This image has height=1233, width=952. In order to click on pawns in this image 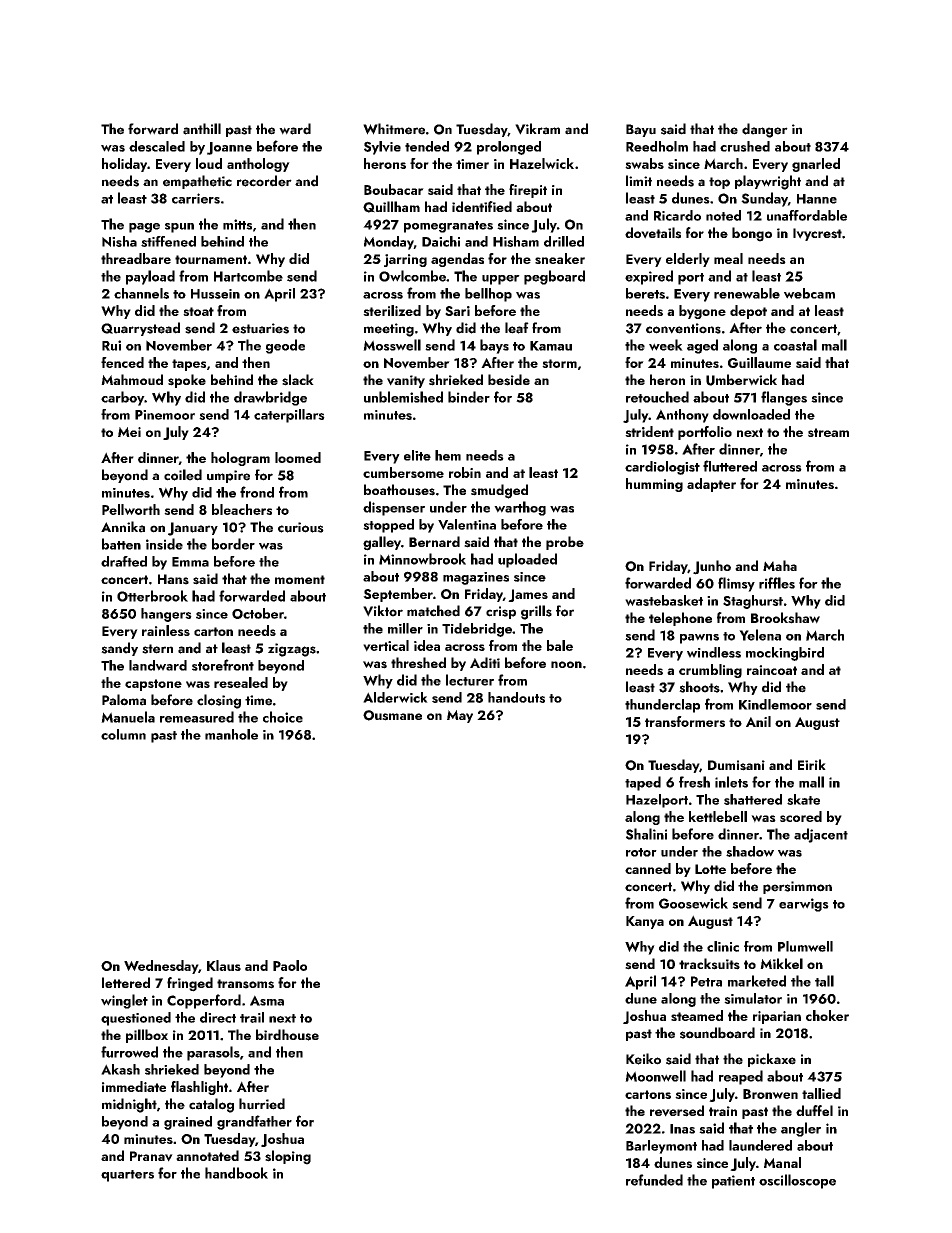, I will do `click(699, 639)`.
